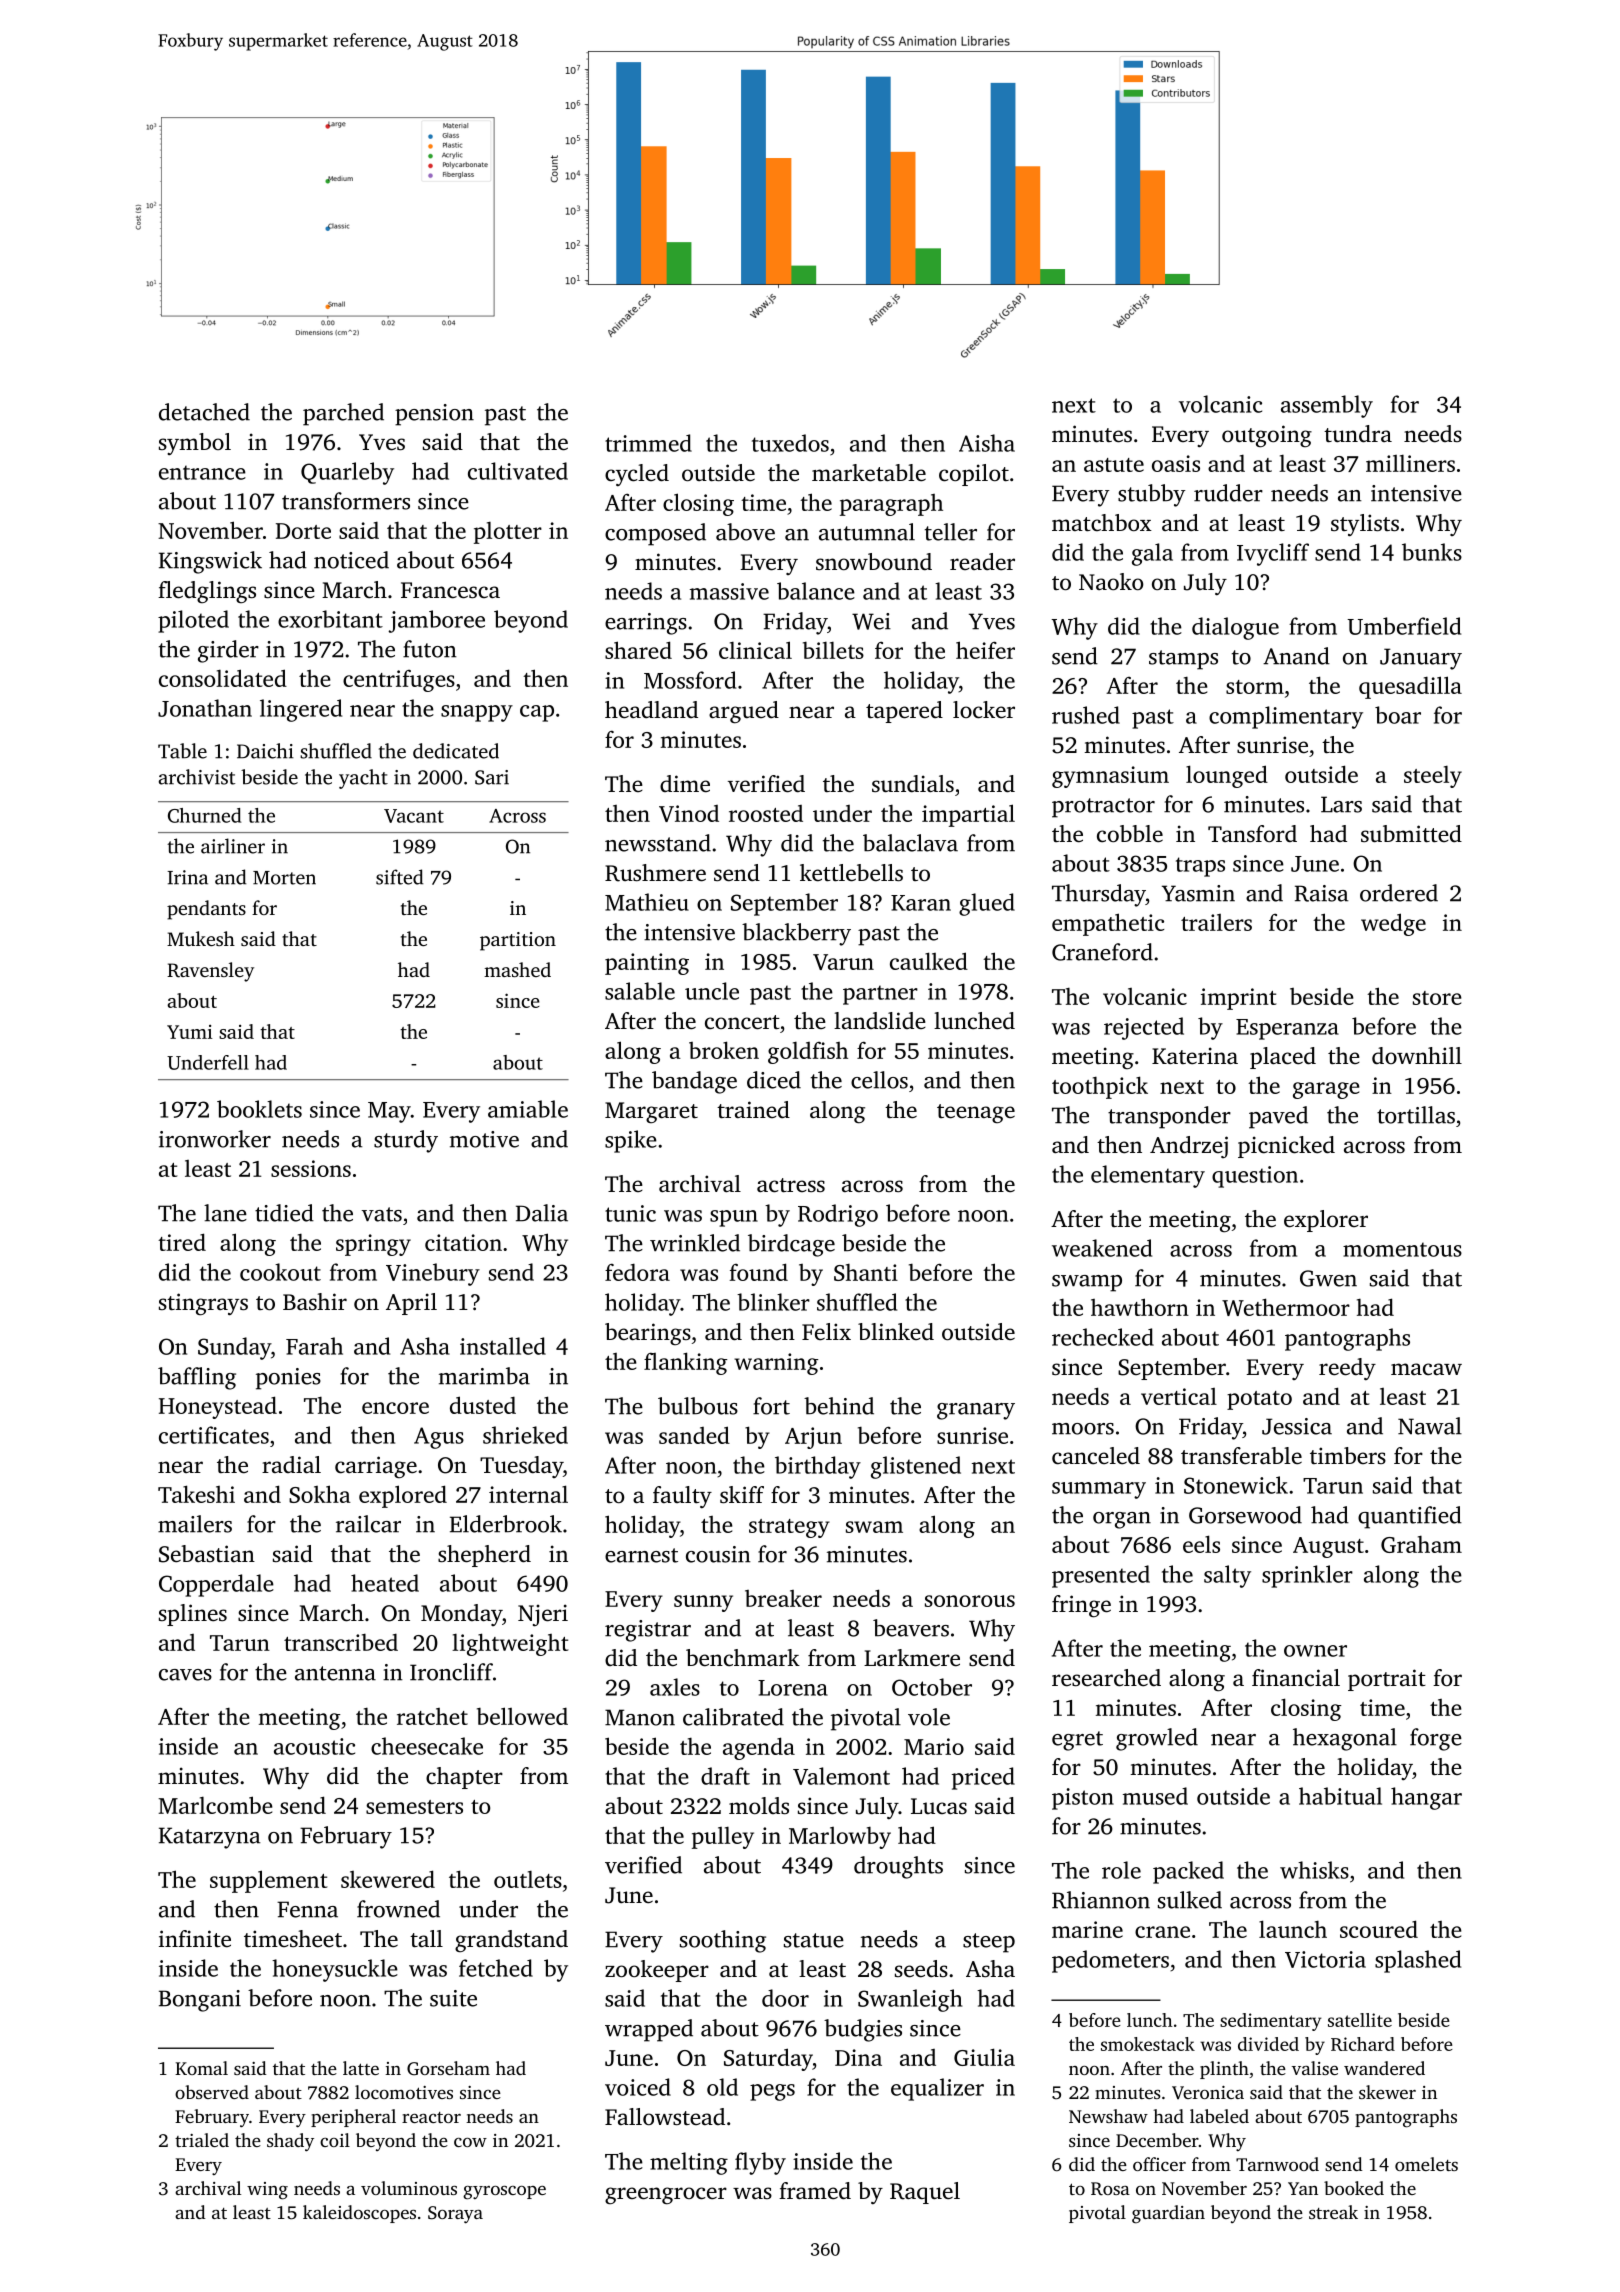  I want to click on assembly, so click(1327, 406).
